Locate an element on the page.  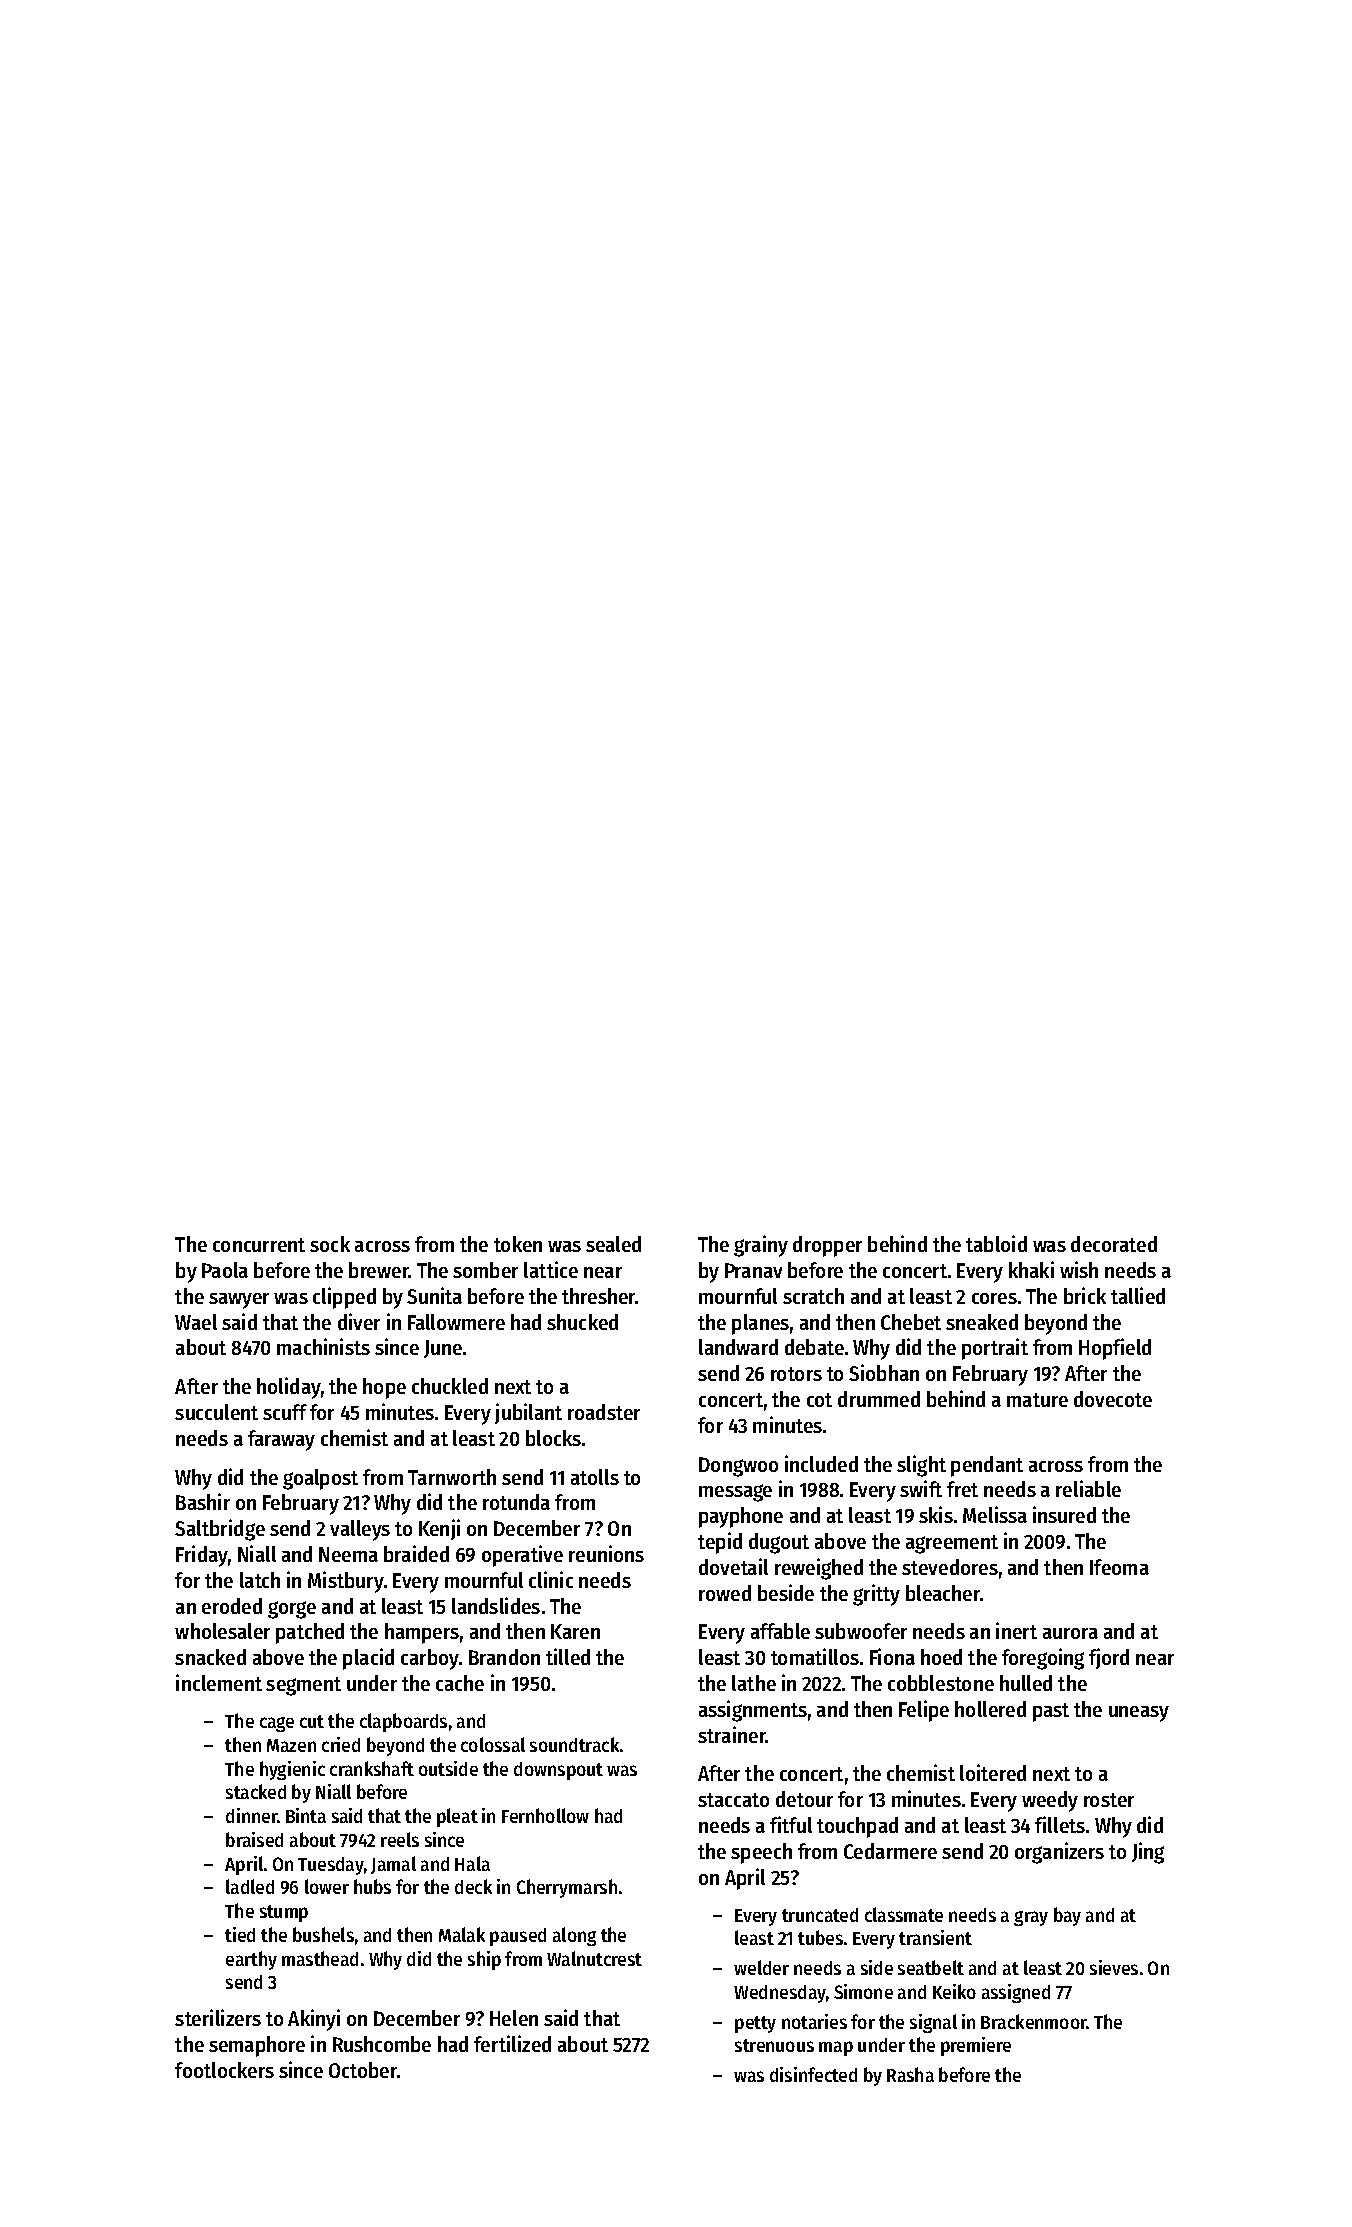
October is located at coordinates (363, 2070).
